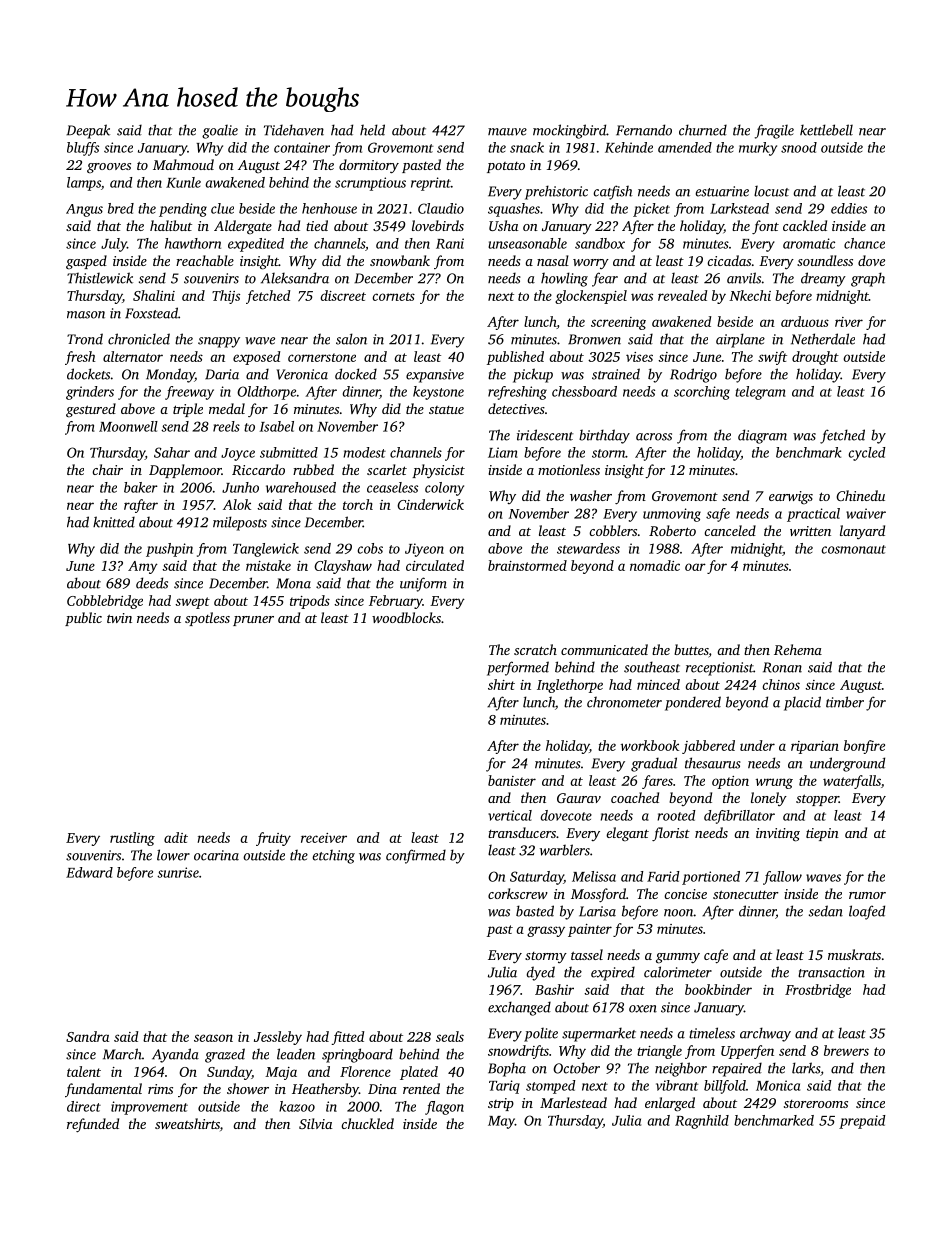 This image has width=952, height=1233. I want to click on Rani, so click(450, 243).
